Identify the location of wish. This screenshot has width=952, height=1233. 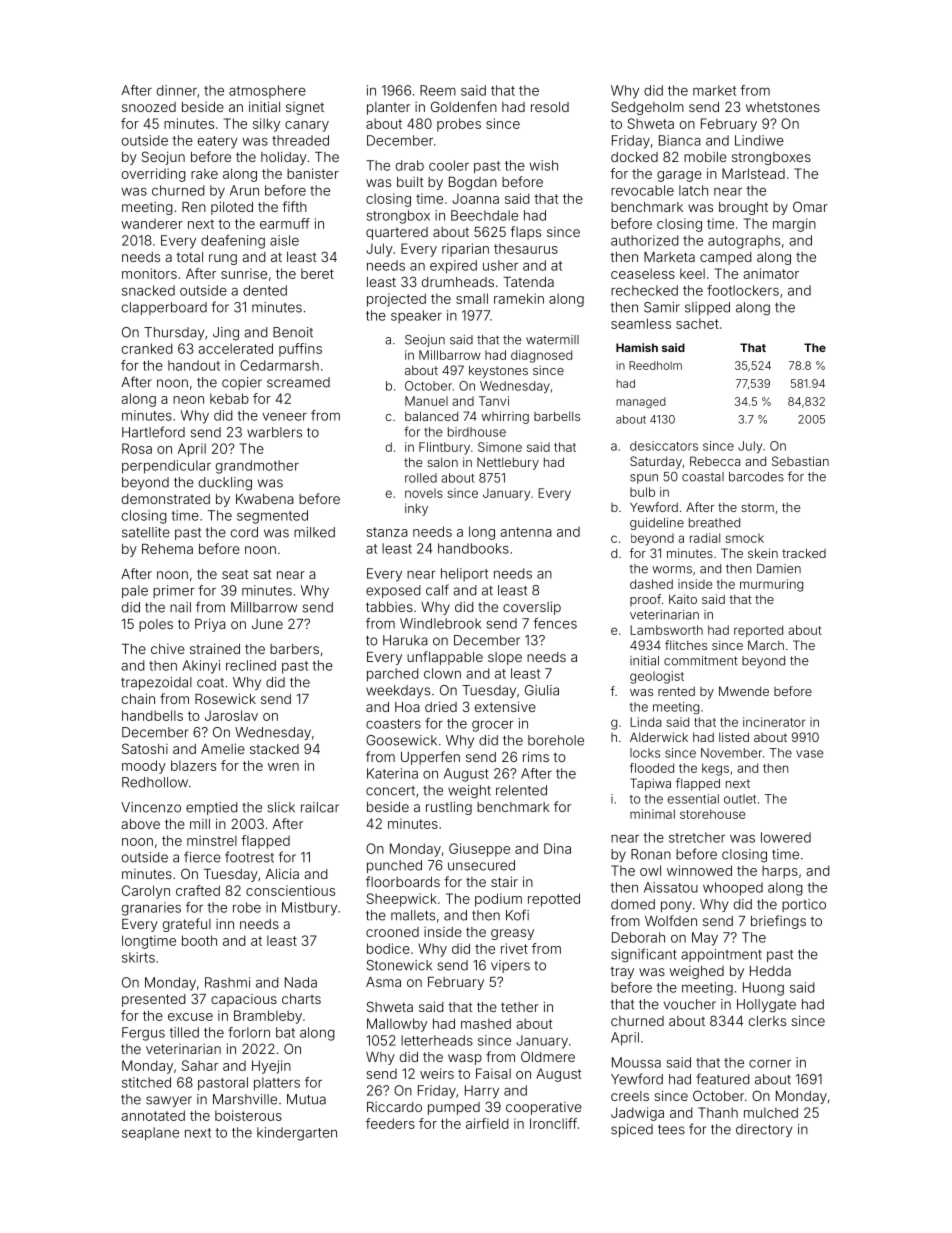
(543, 165).
